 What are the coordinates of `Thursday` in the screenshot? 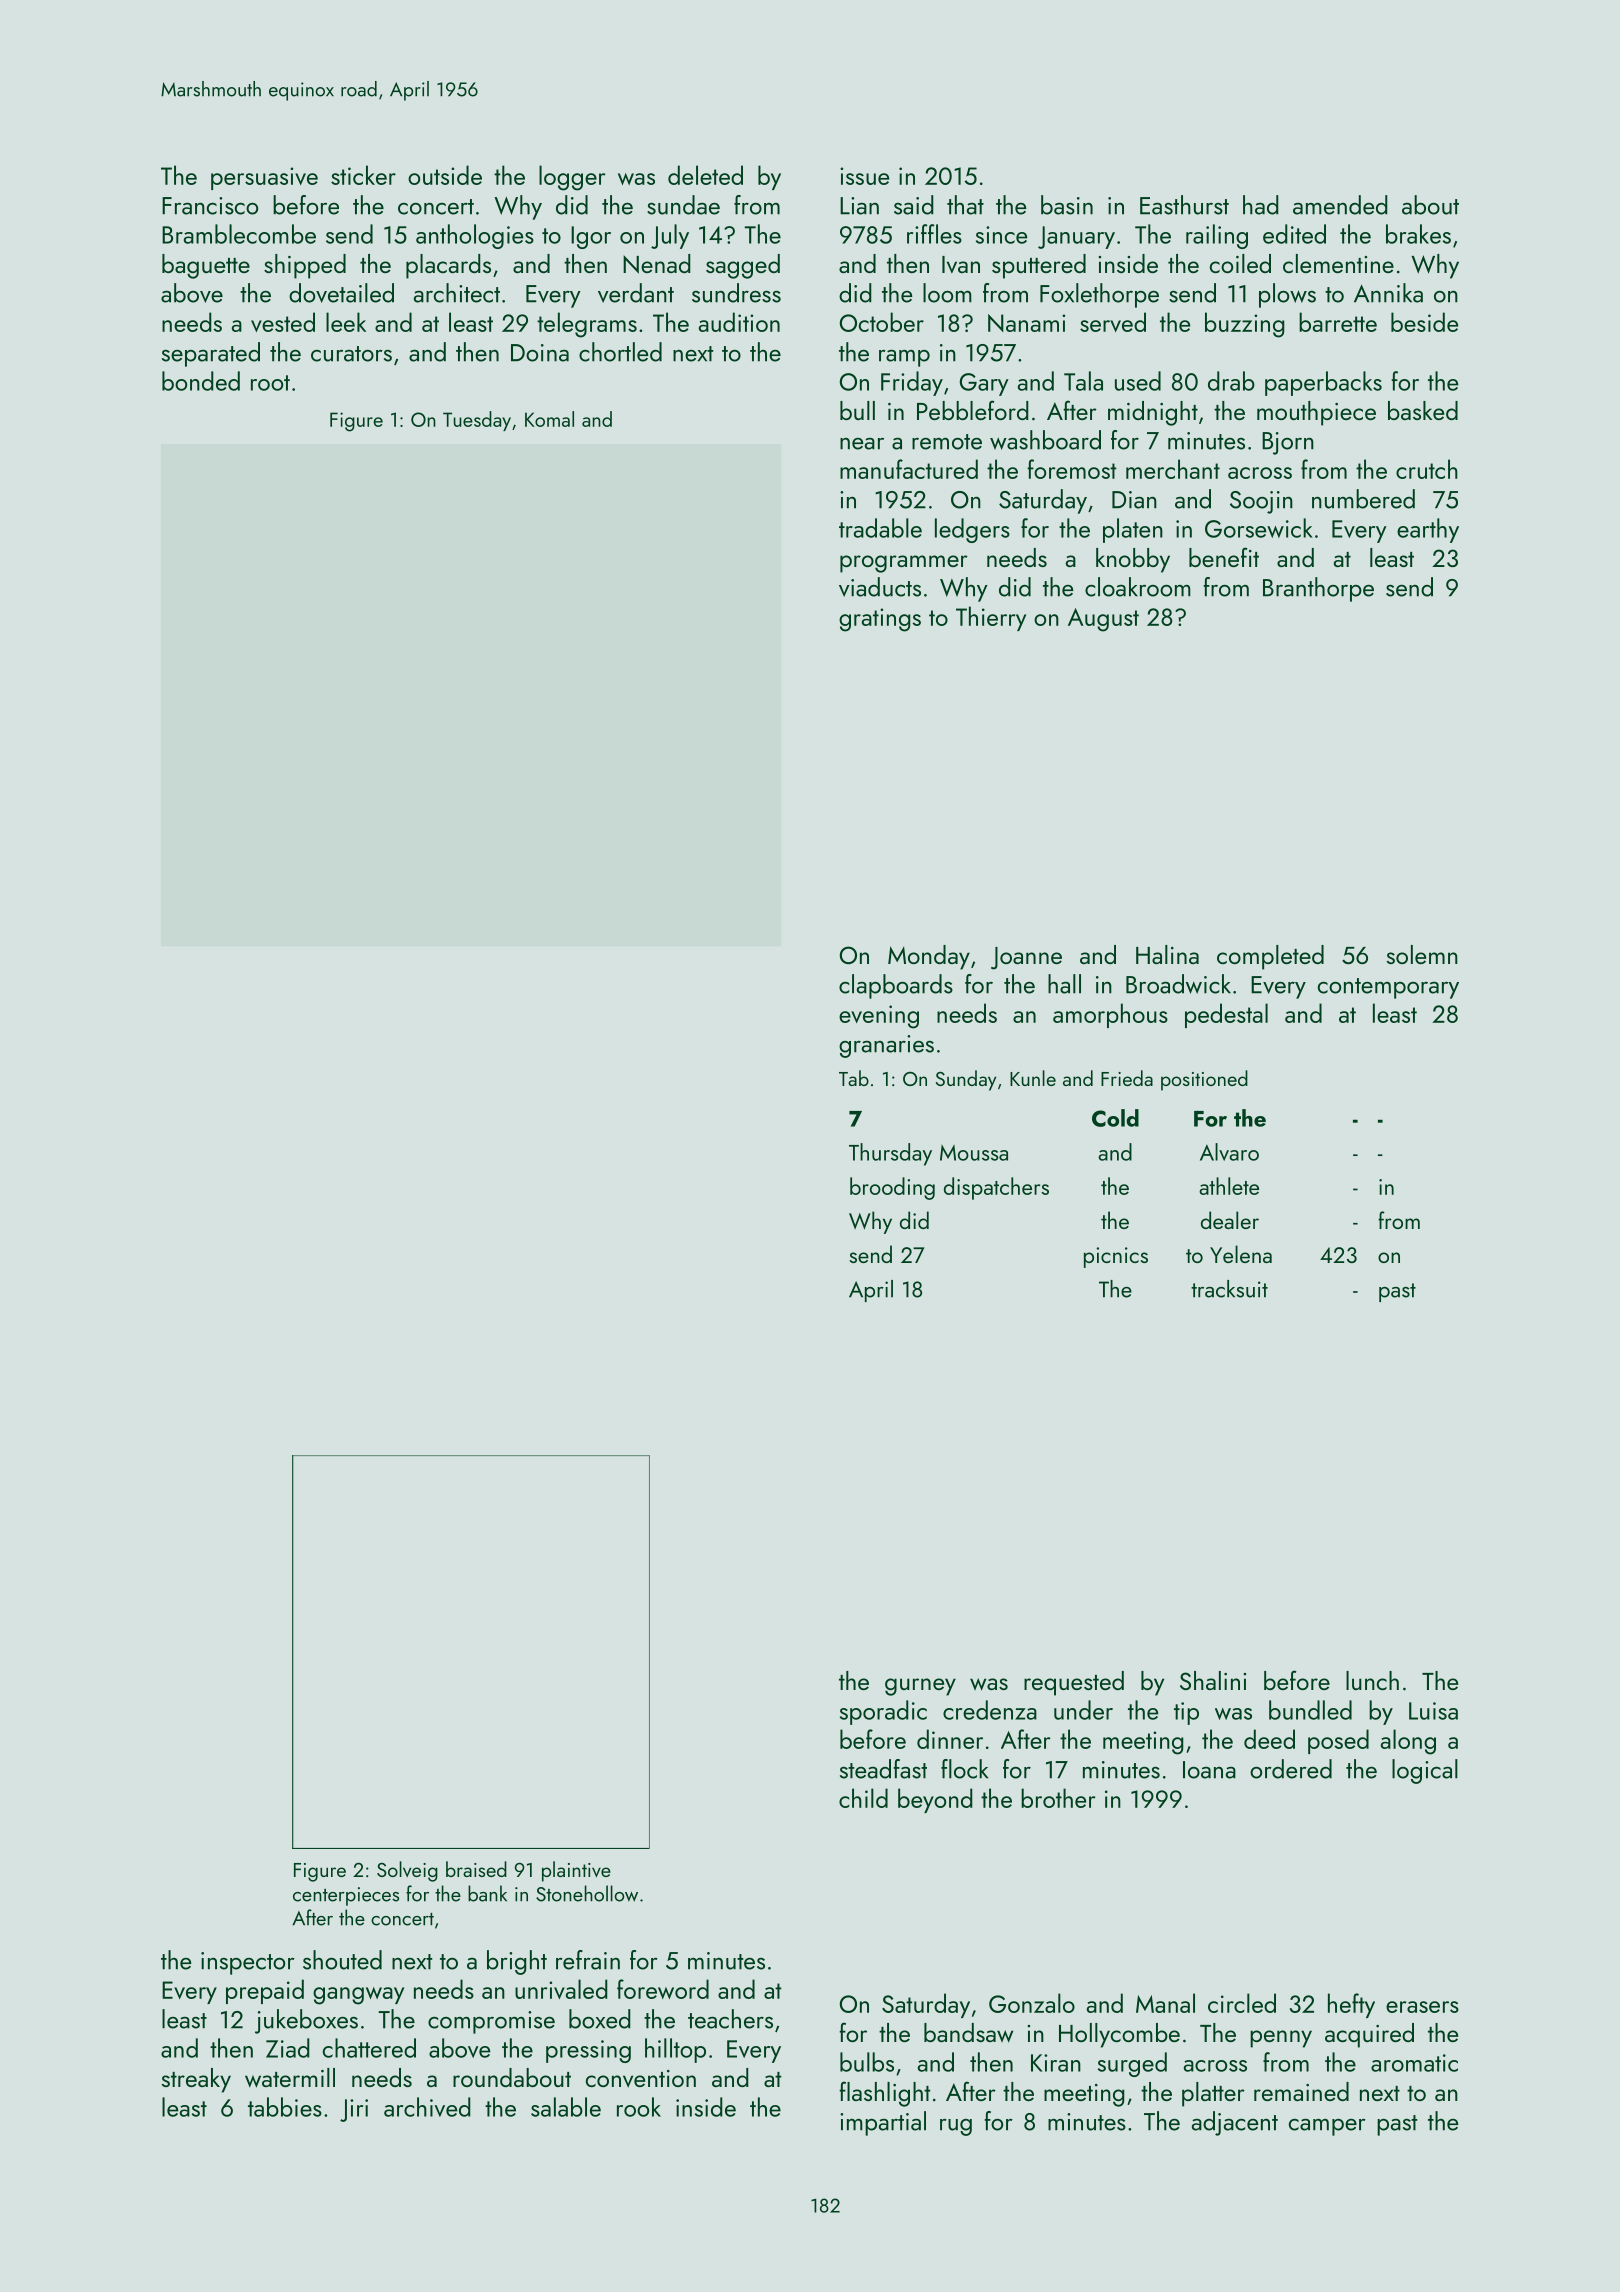 It's located at (890, 1154).
